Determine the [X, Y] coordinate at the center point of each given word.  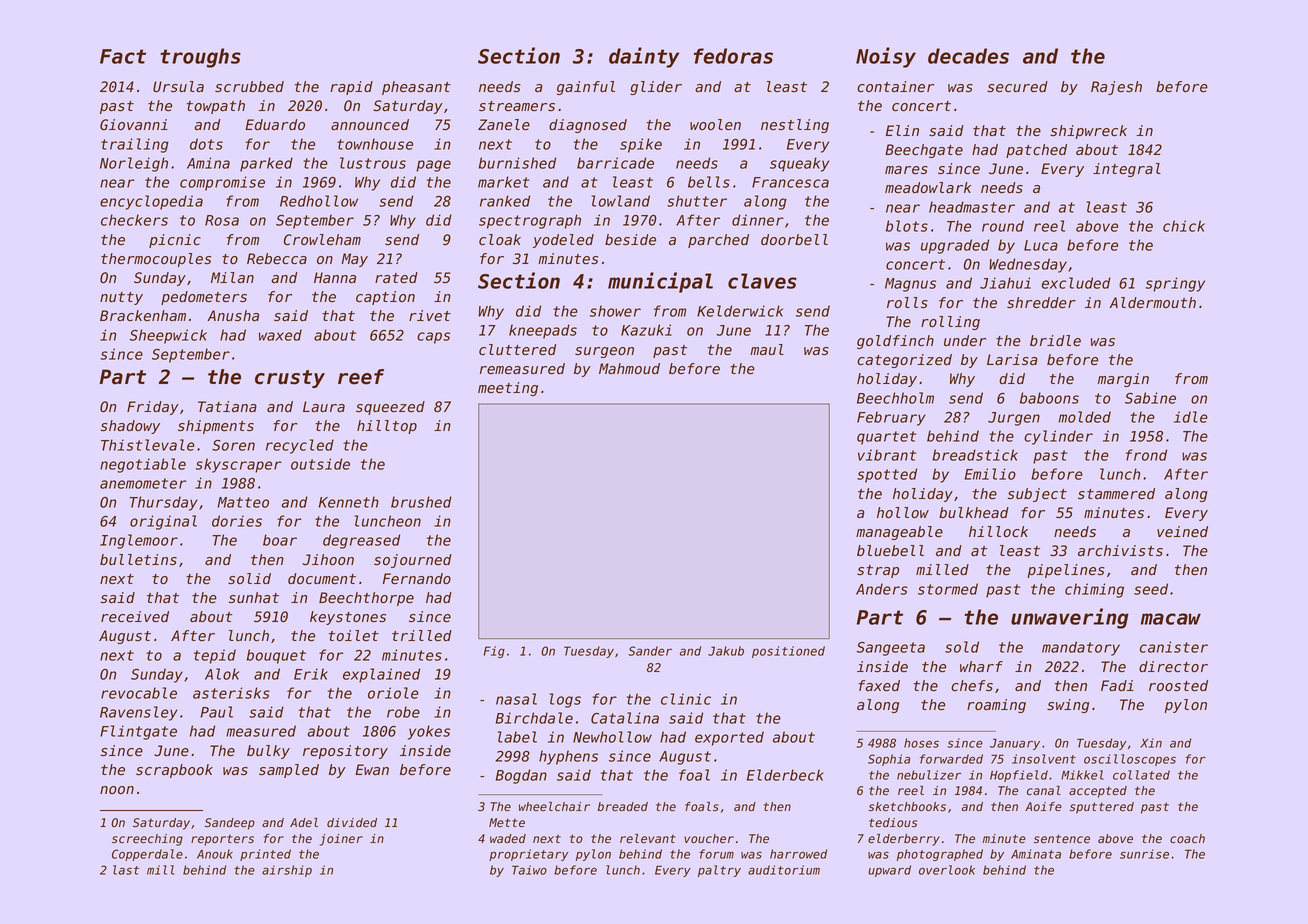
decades [968, 56]
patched [1036, 151]
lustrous [373, 163]
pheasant [416, 88]
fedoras [733, 56]
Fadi [1117, 685]
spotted [887, 475]
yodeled [563, 241]
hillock [998, 532]
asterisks [231, 693]
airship [287, 871]
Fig [494, 652]
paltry [719, 871]
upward [889, 871]
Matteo [243, 502]
